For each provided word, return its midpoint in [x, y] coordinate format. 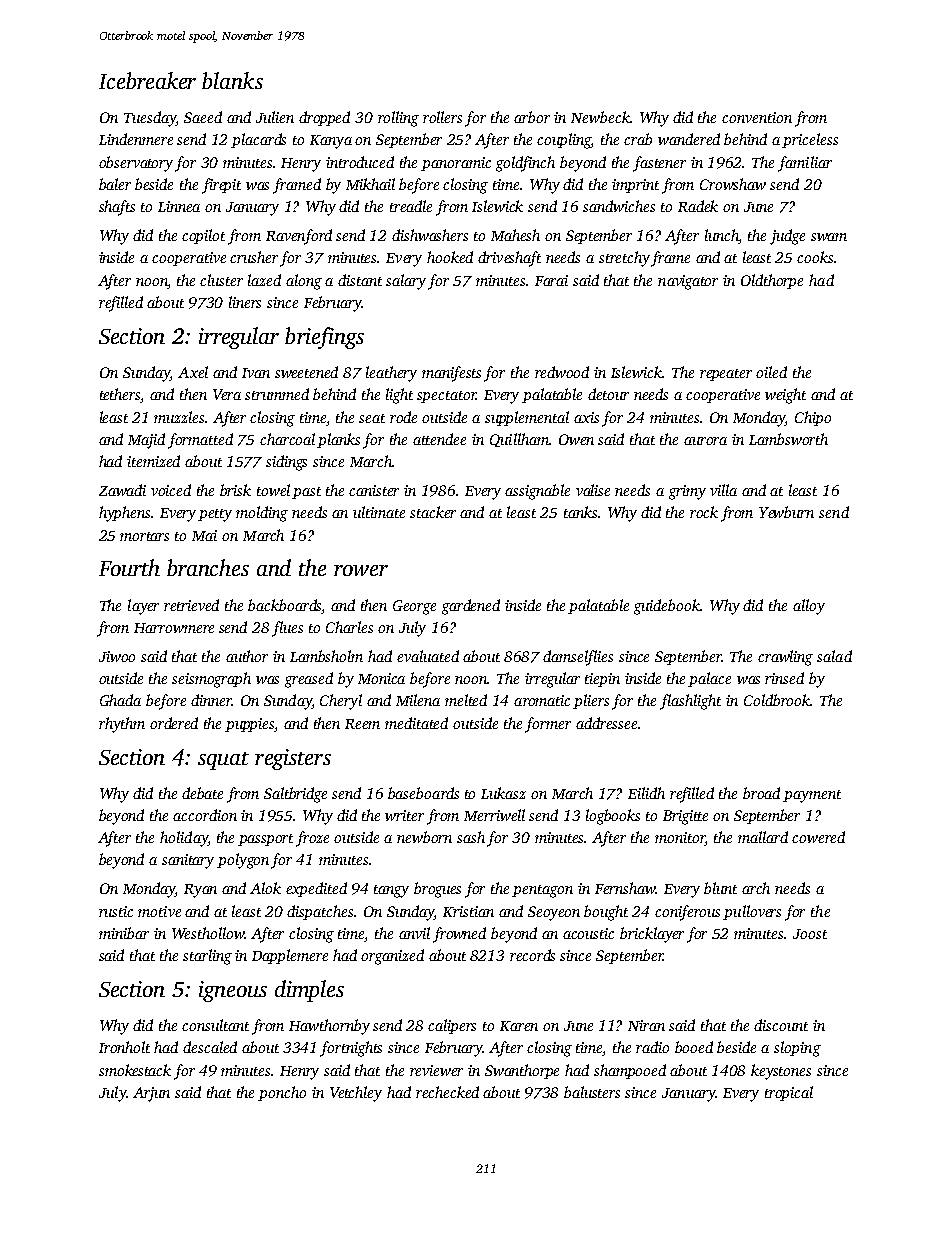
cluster [221, 280]
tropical [789, 1093]
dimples [309, 991]
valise [593, 490]
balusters [592, 1092]
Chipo [813, 418]
